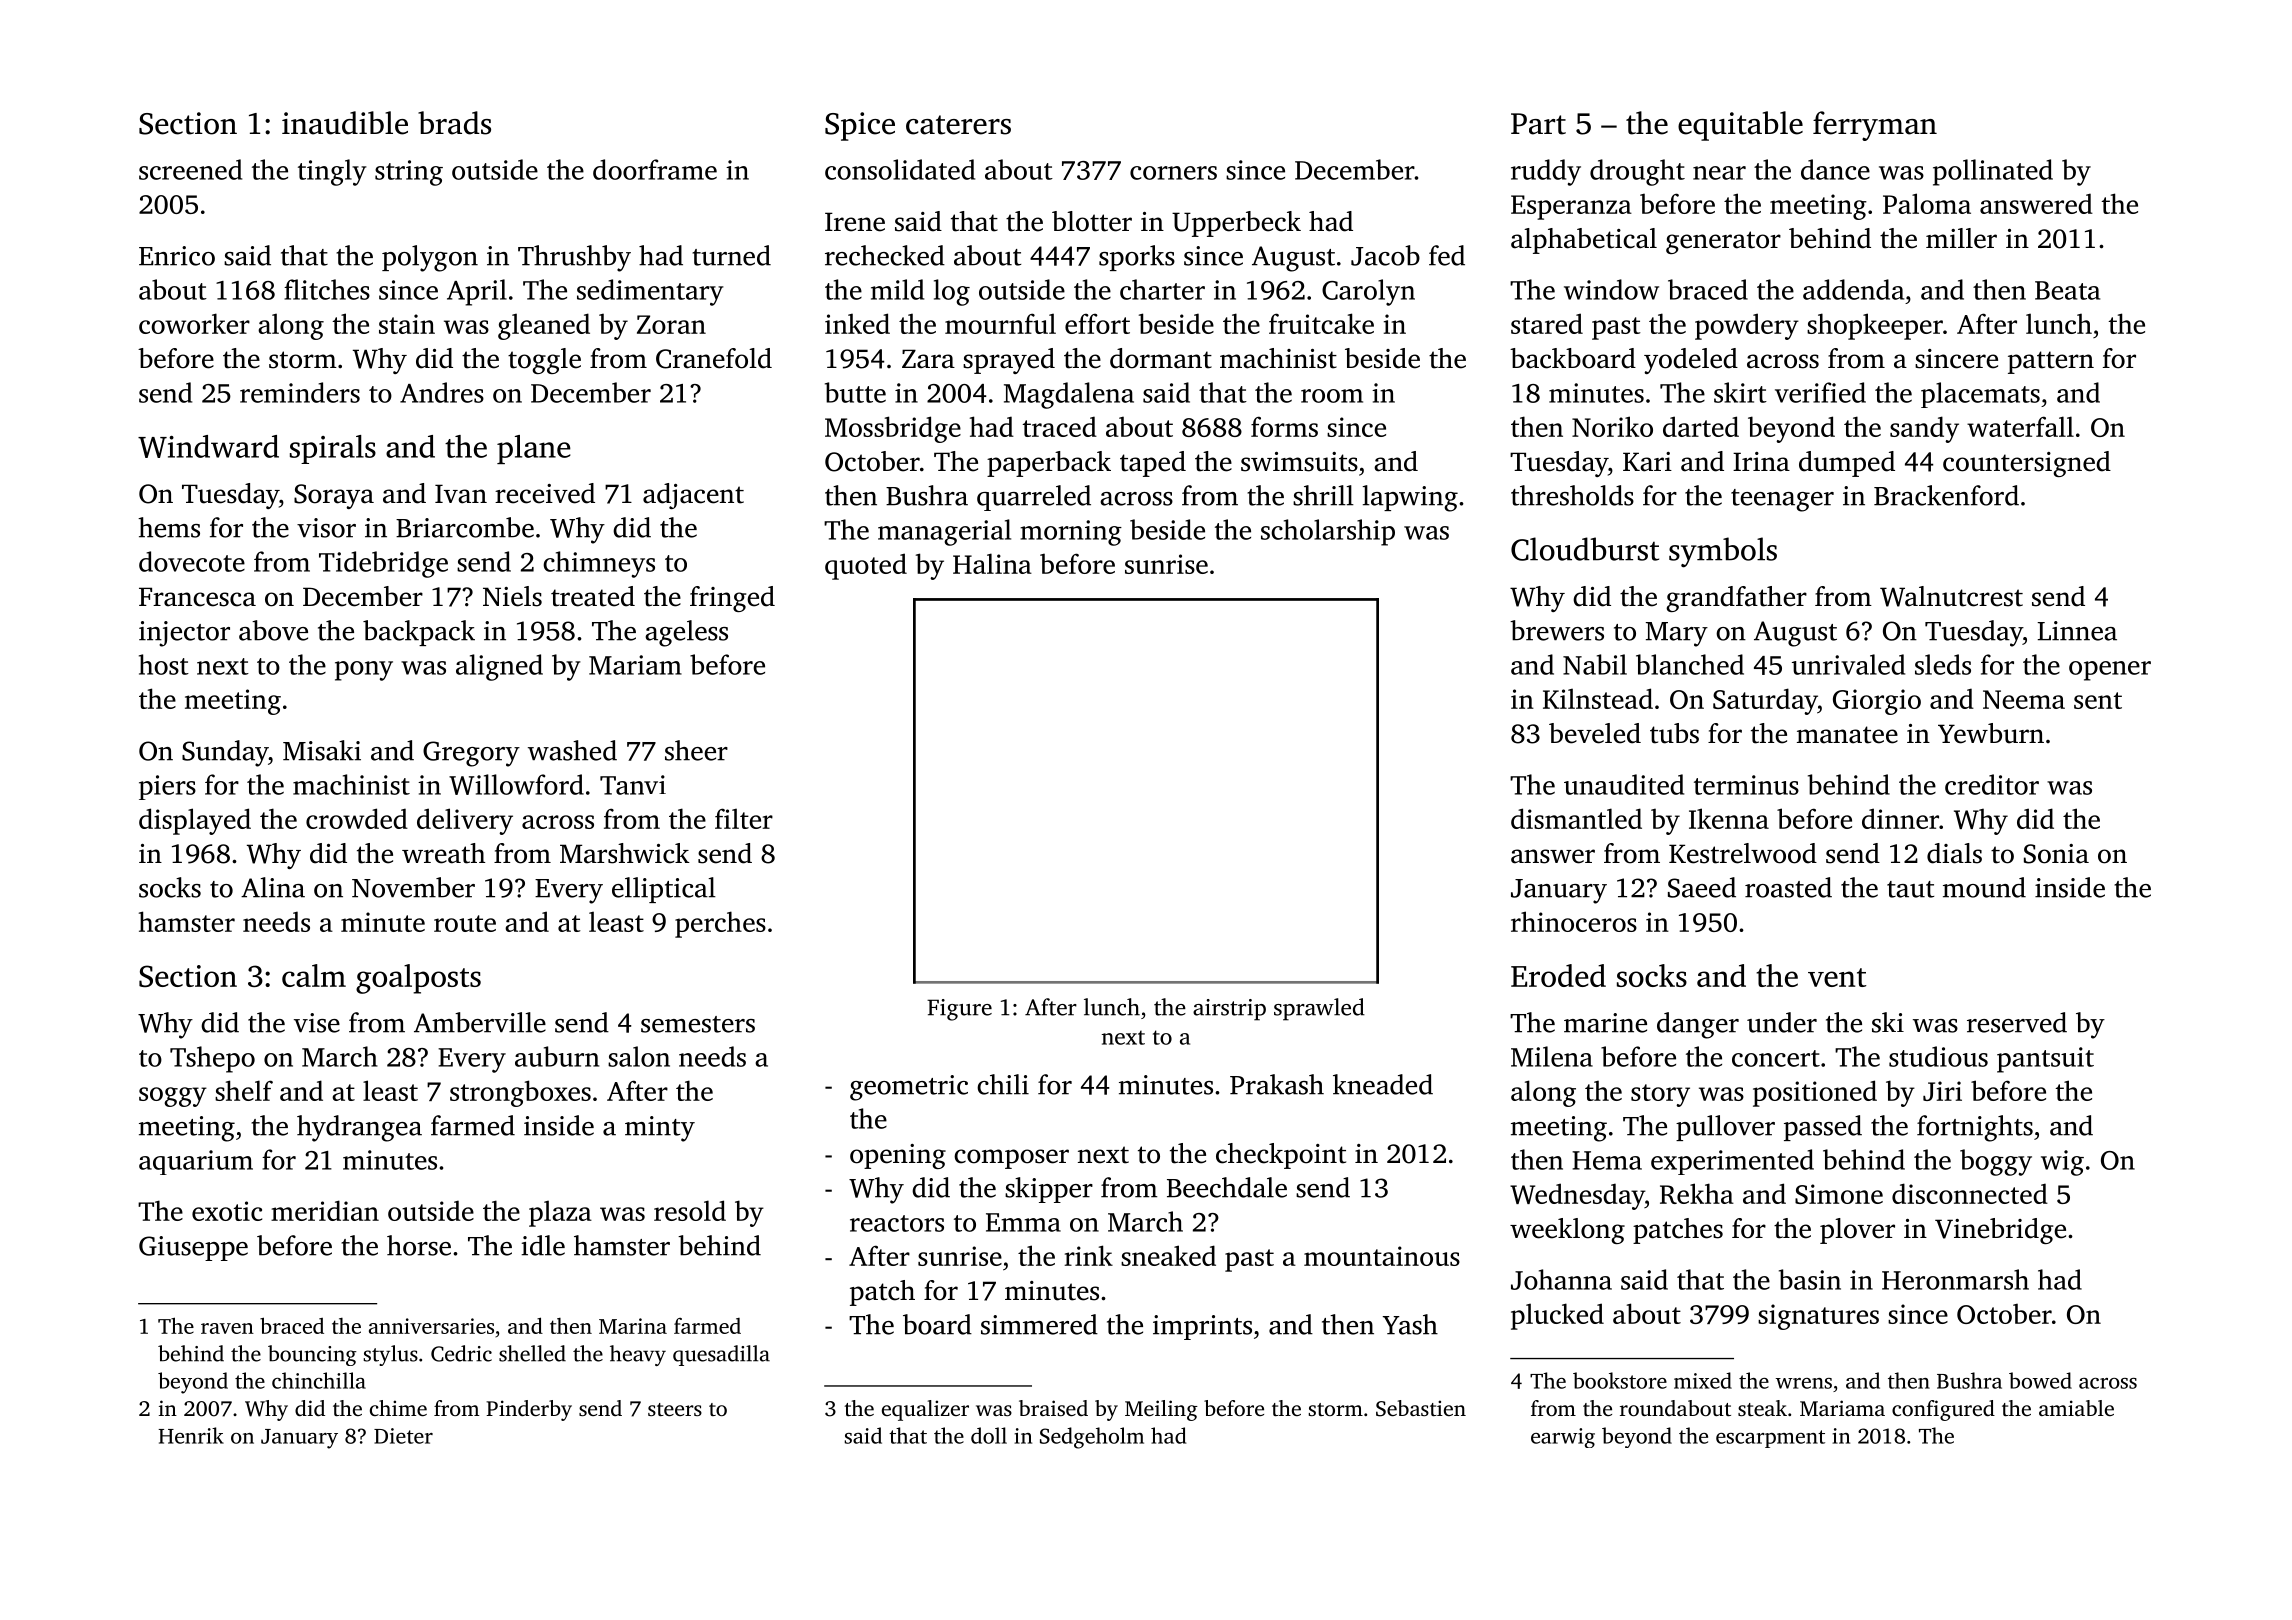  Describe the element at coordinates (1782, 500) in the page. I see `teenager` at that location.
